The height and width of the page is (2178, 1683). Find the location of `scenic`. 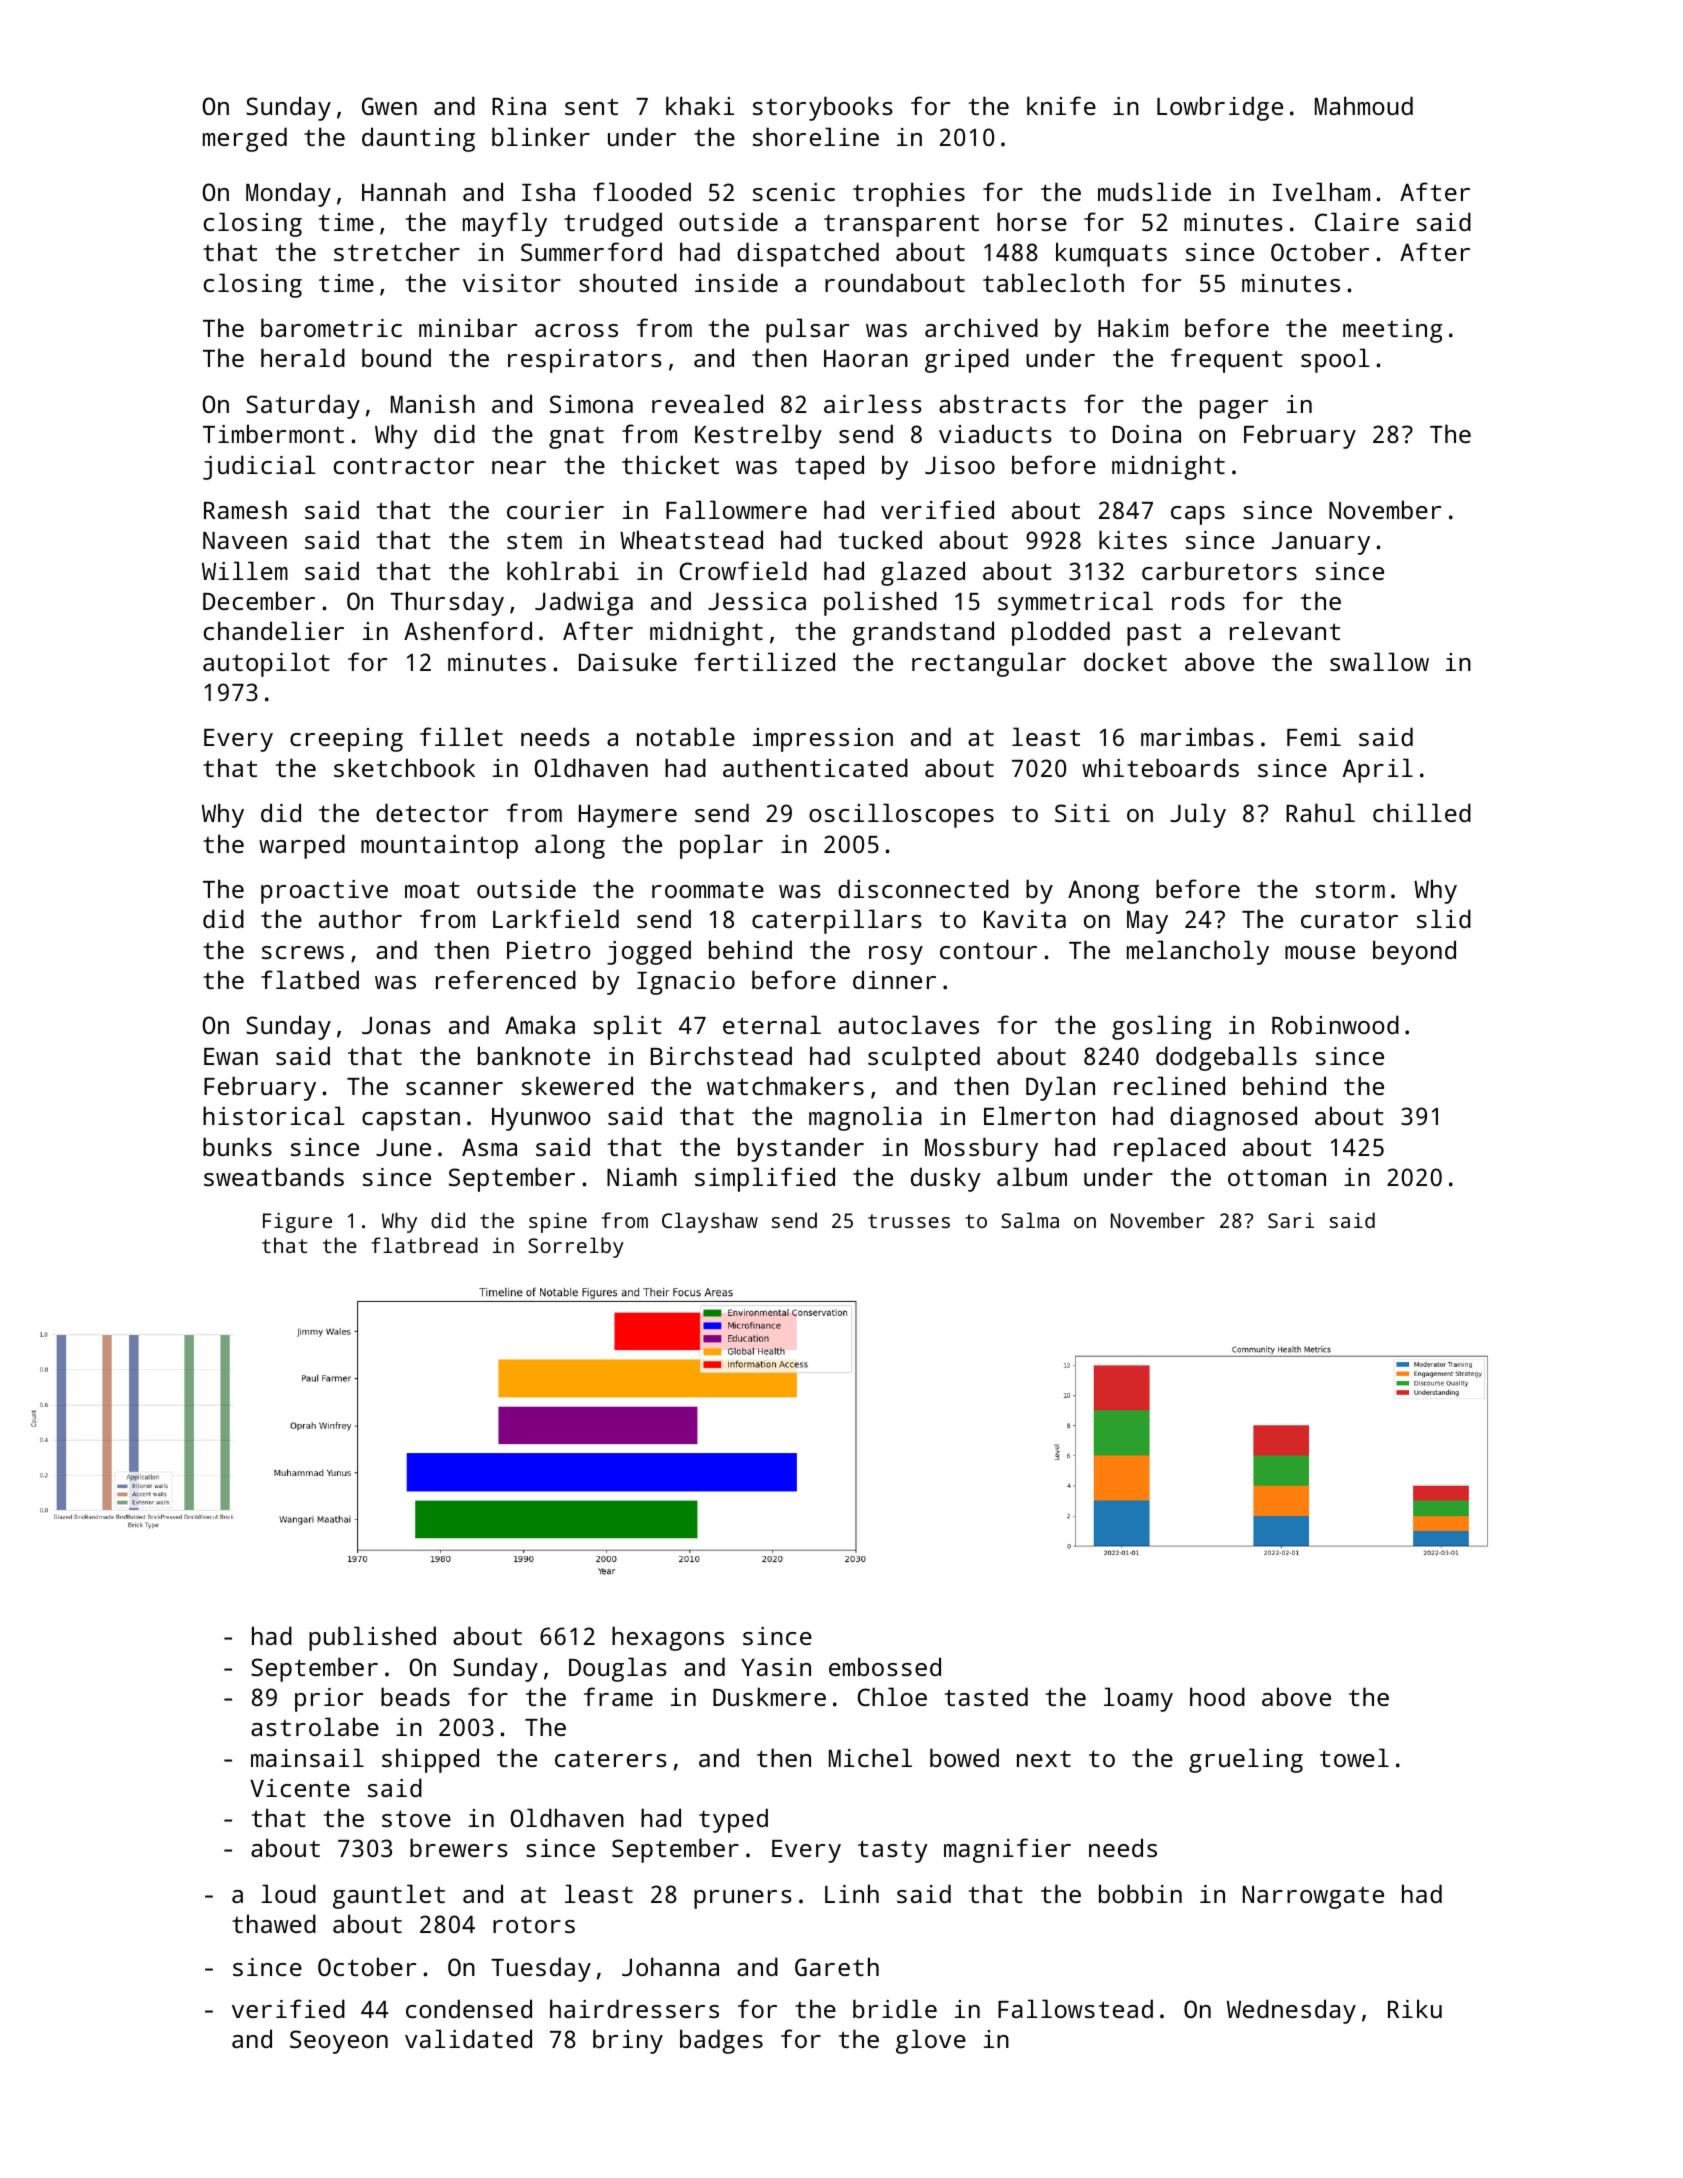

scenic is located at coordinates (794, 192).
